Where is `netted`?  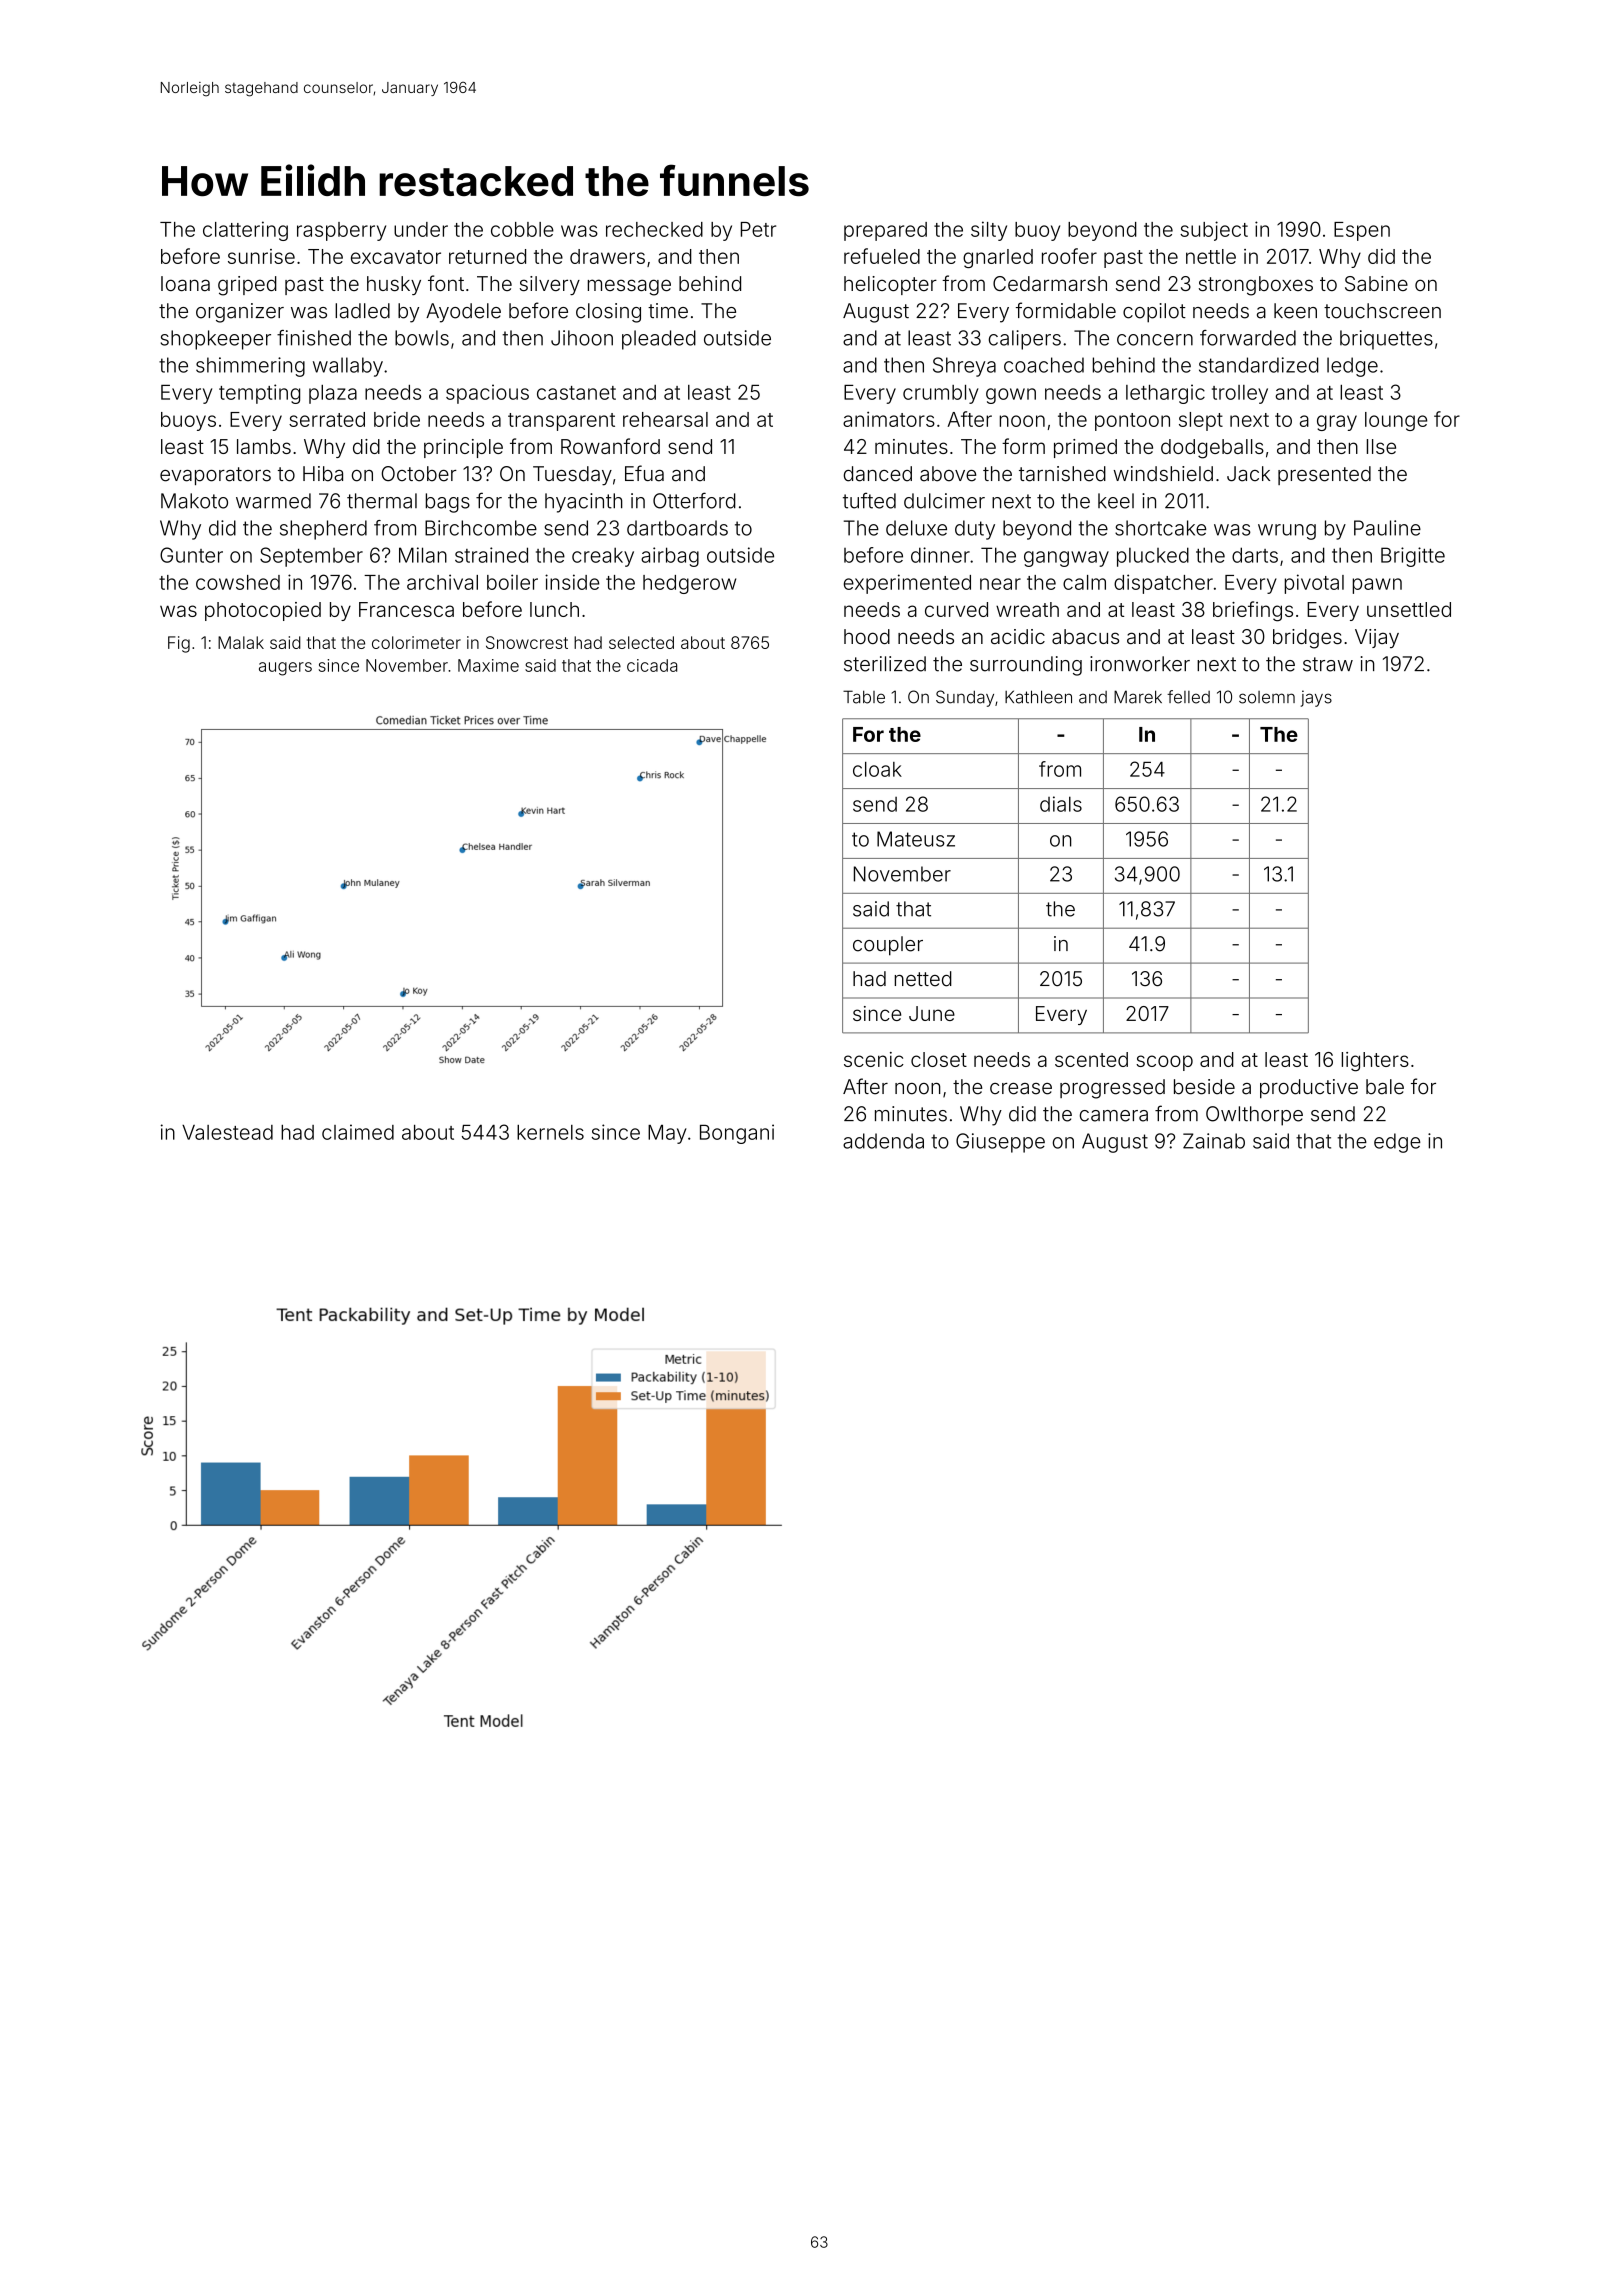
netted is located at coordinates (923, 979).
